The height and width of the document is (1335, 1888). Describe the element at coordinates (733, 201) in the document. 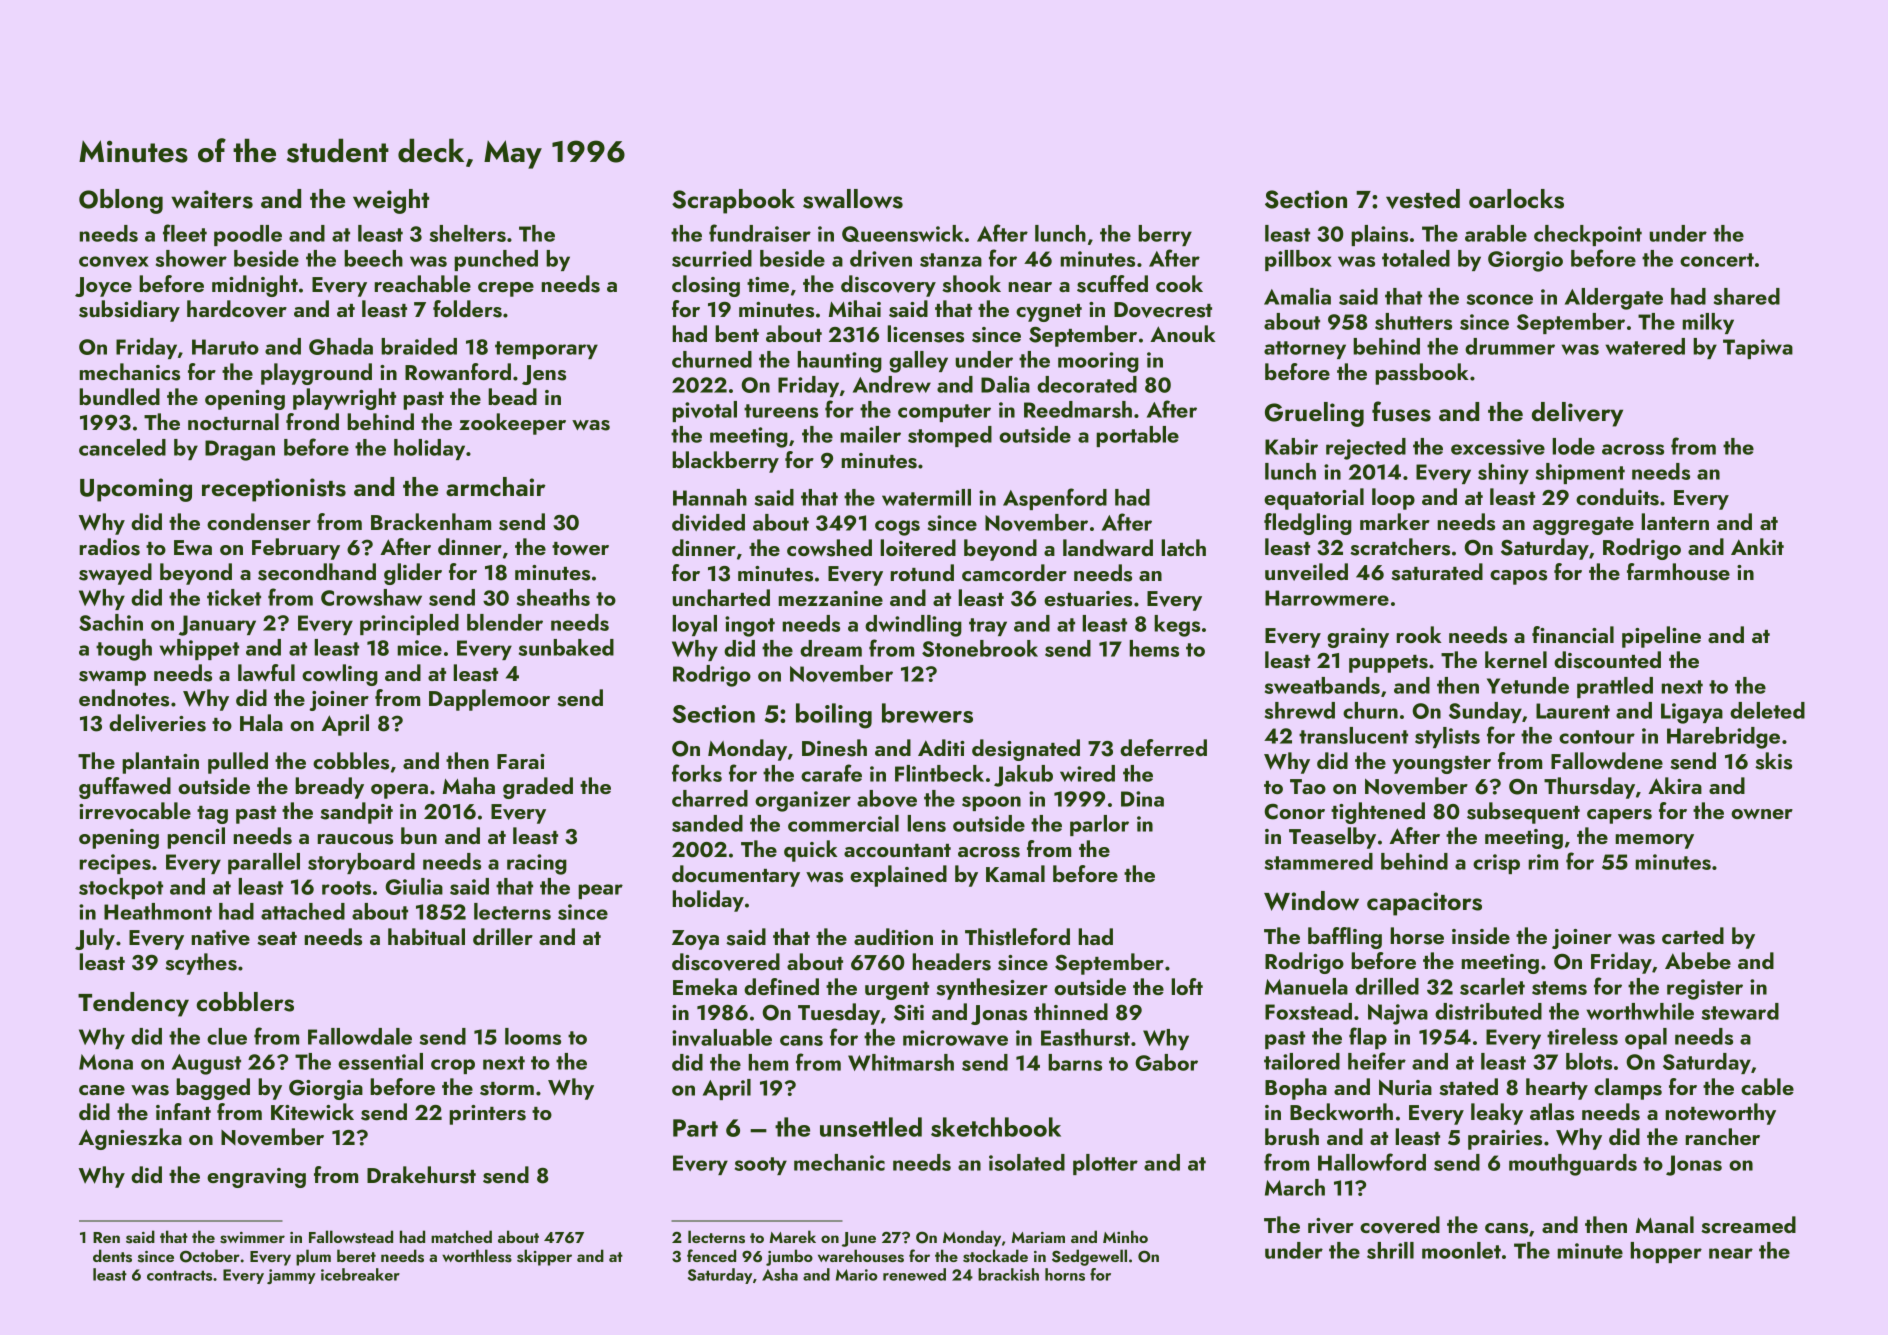

I see `Scrapbook` at that location.
